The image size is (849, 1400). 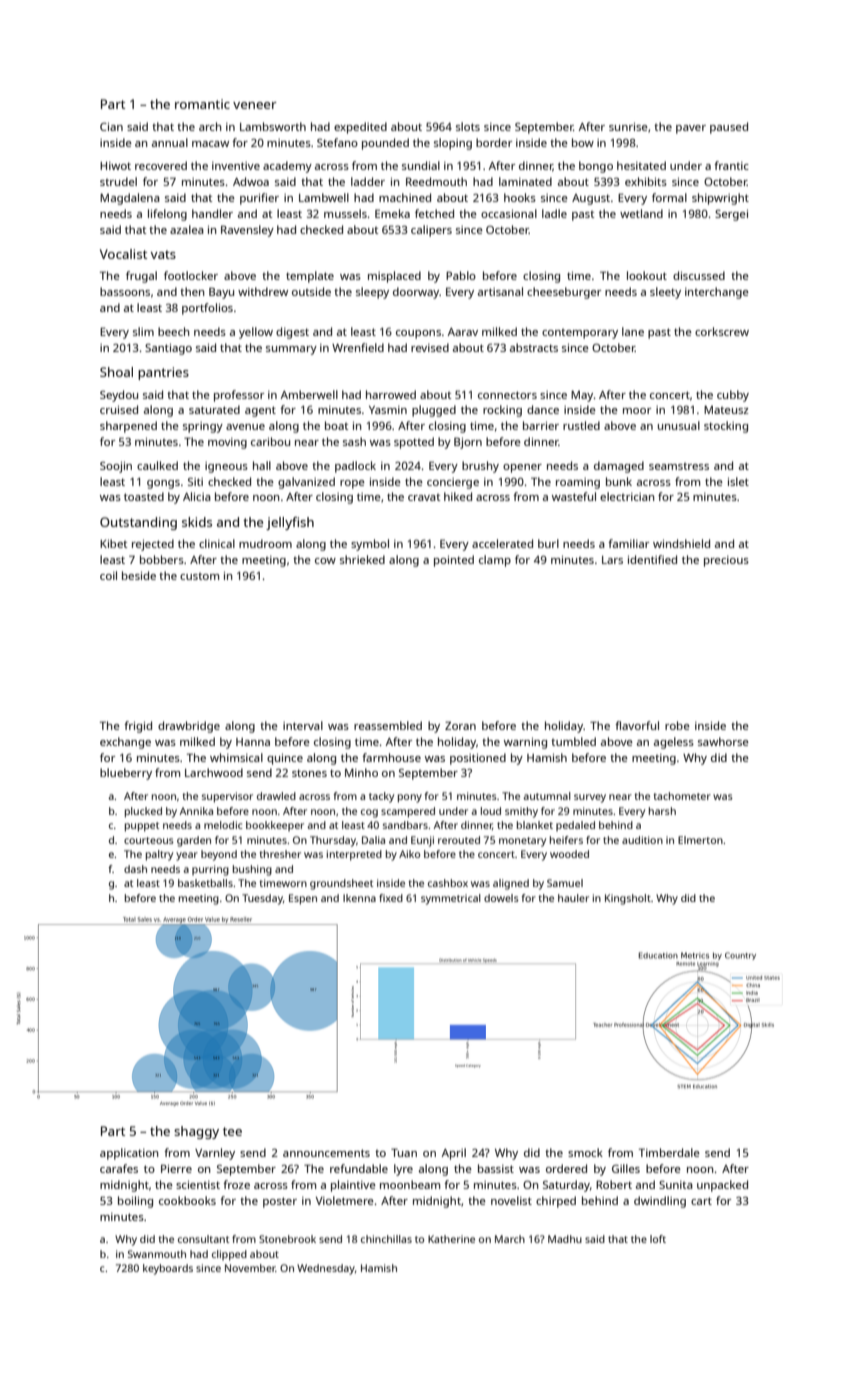 I want to click on burl, so click(x=548, y=543).
